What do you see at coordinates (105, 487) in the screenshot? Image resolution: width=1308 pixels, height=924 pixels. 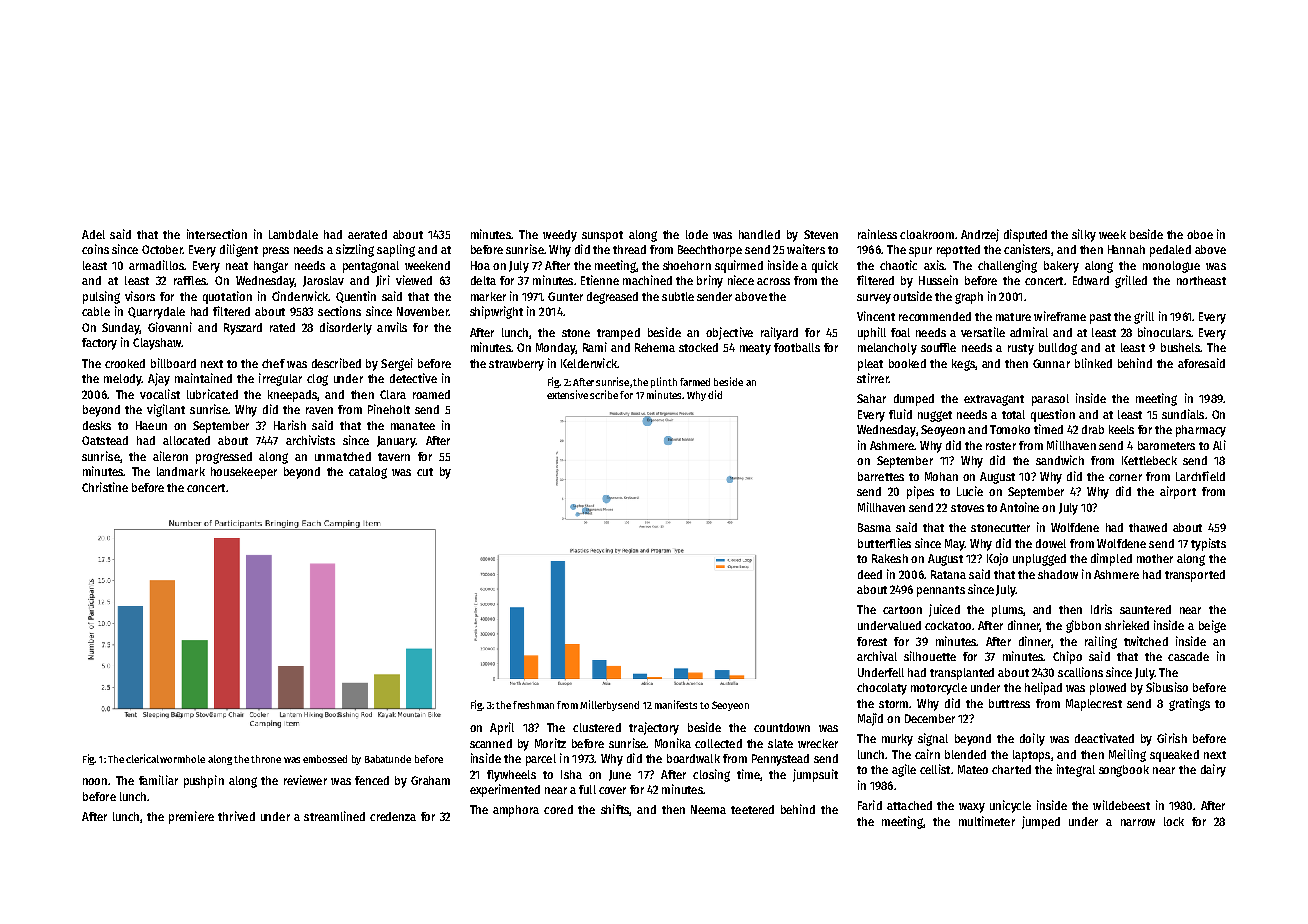 I see `Christine` at bounding box center [105, 487].
